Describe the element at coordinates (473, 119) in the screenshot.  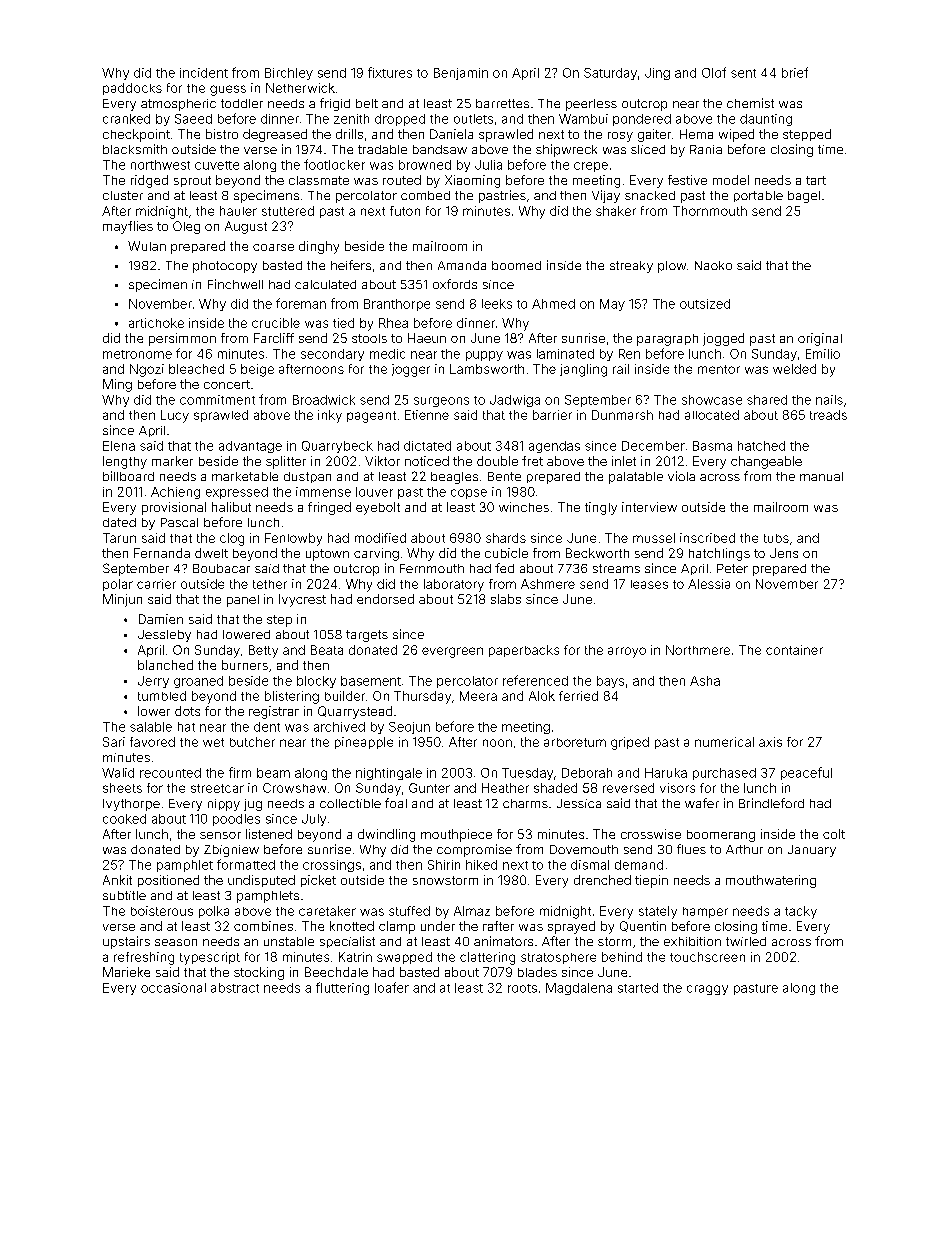
I see `outlets` at that location.
